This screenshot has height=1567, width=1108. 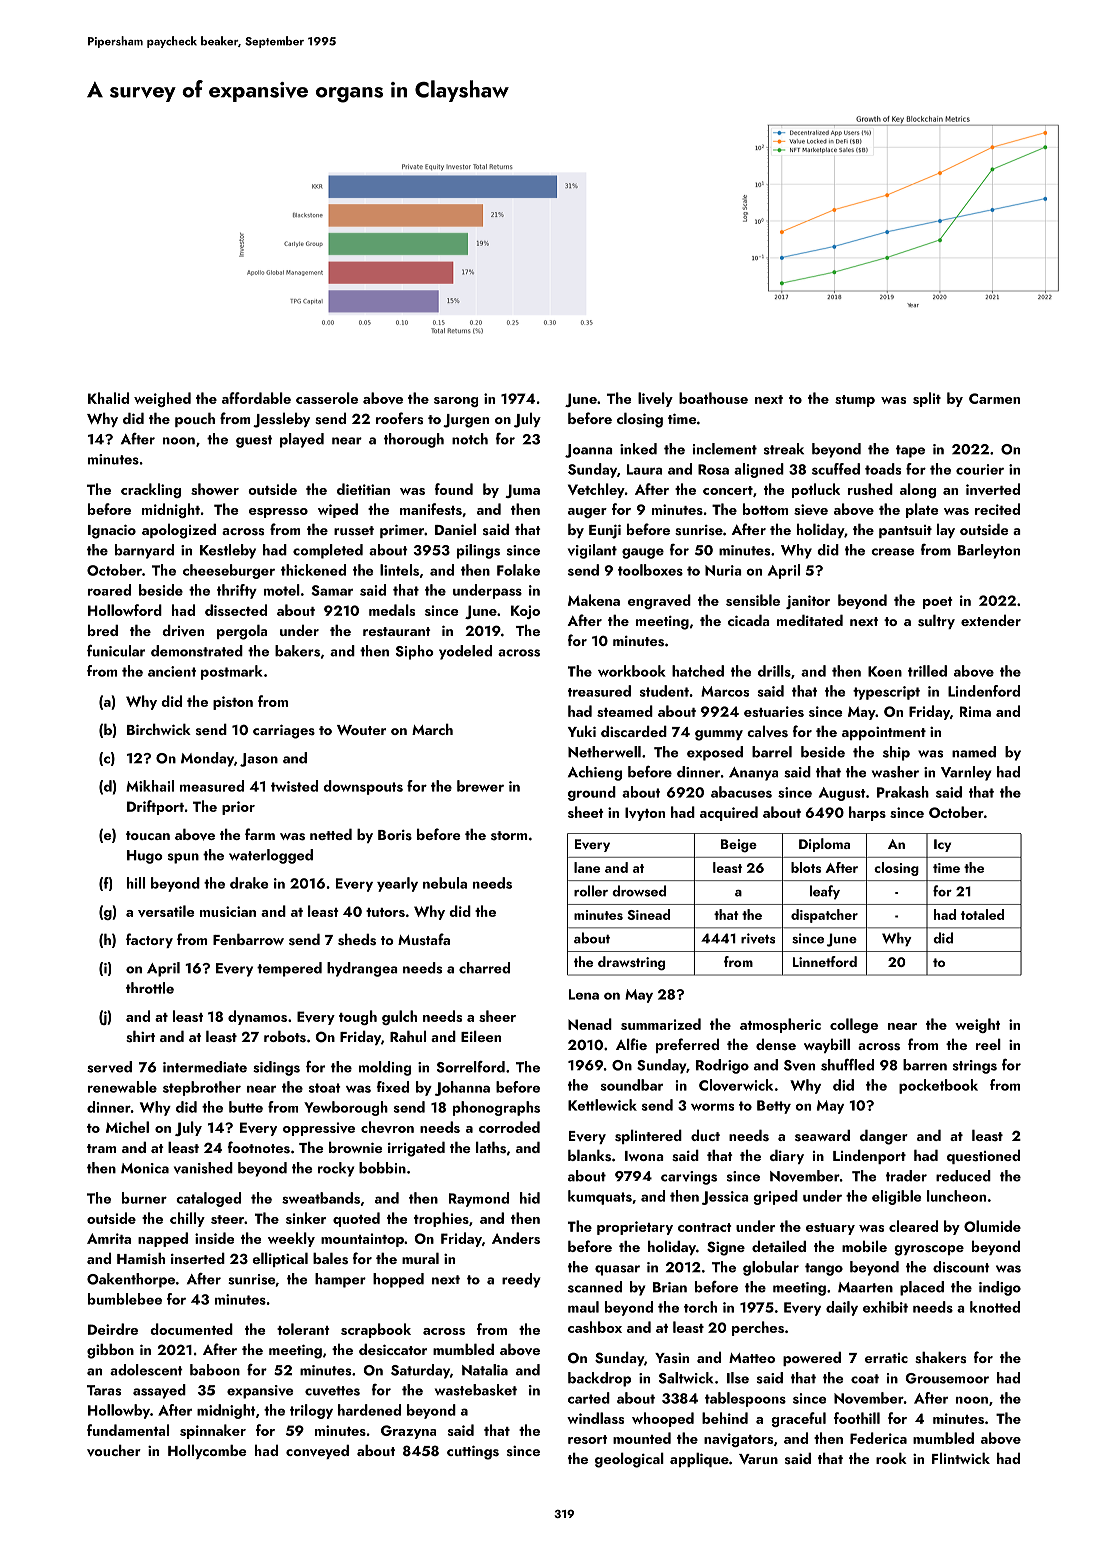 I want to click on hid, so click(x=530, y=1198).
